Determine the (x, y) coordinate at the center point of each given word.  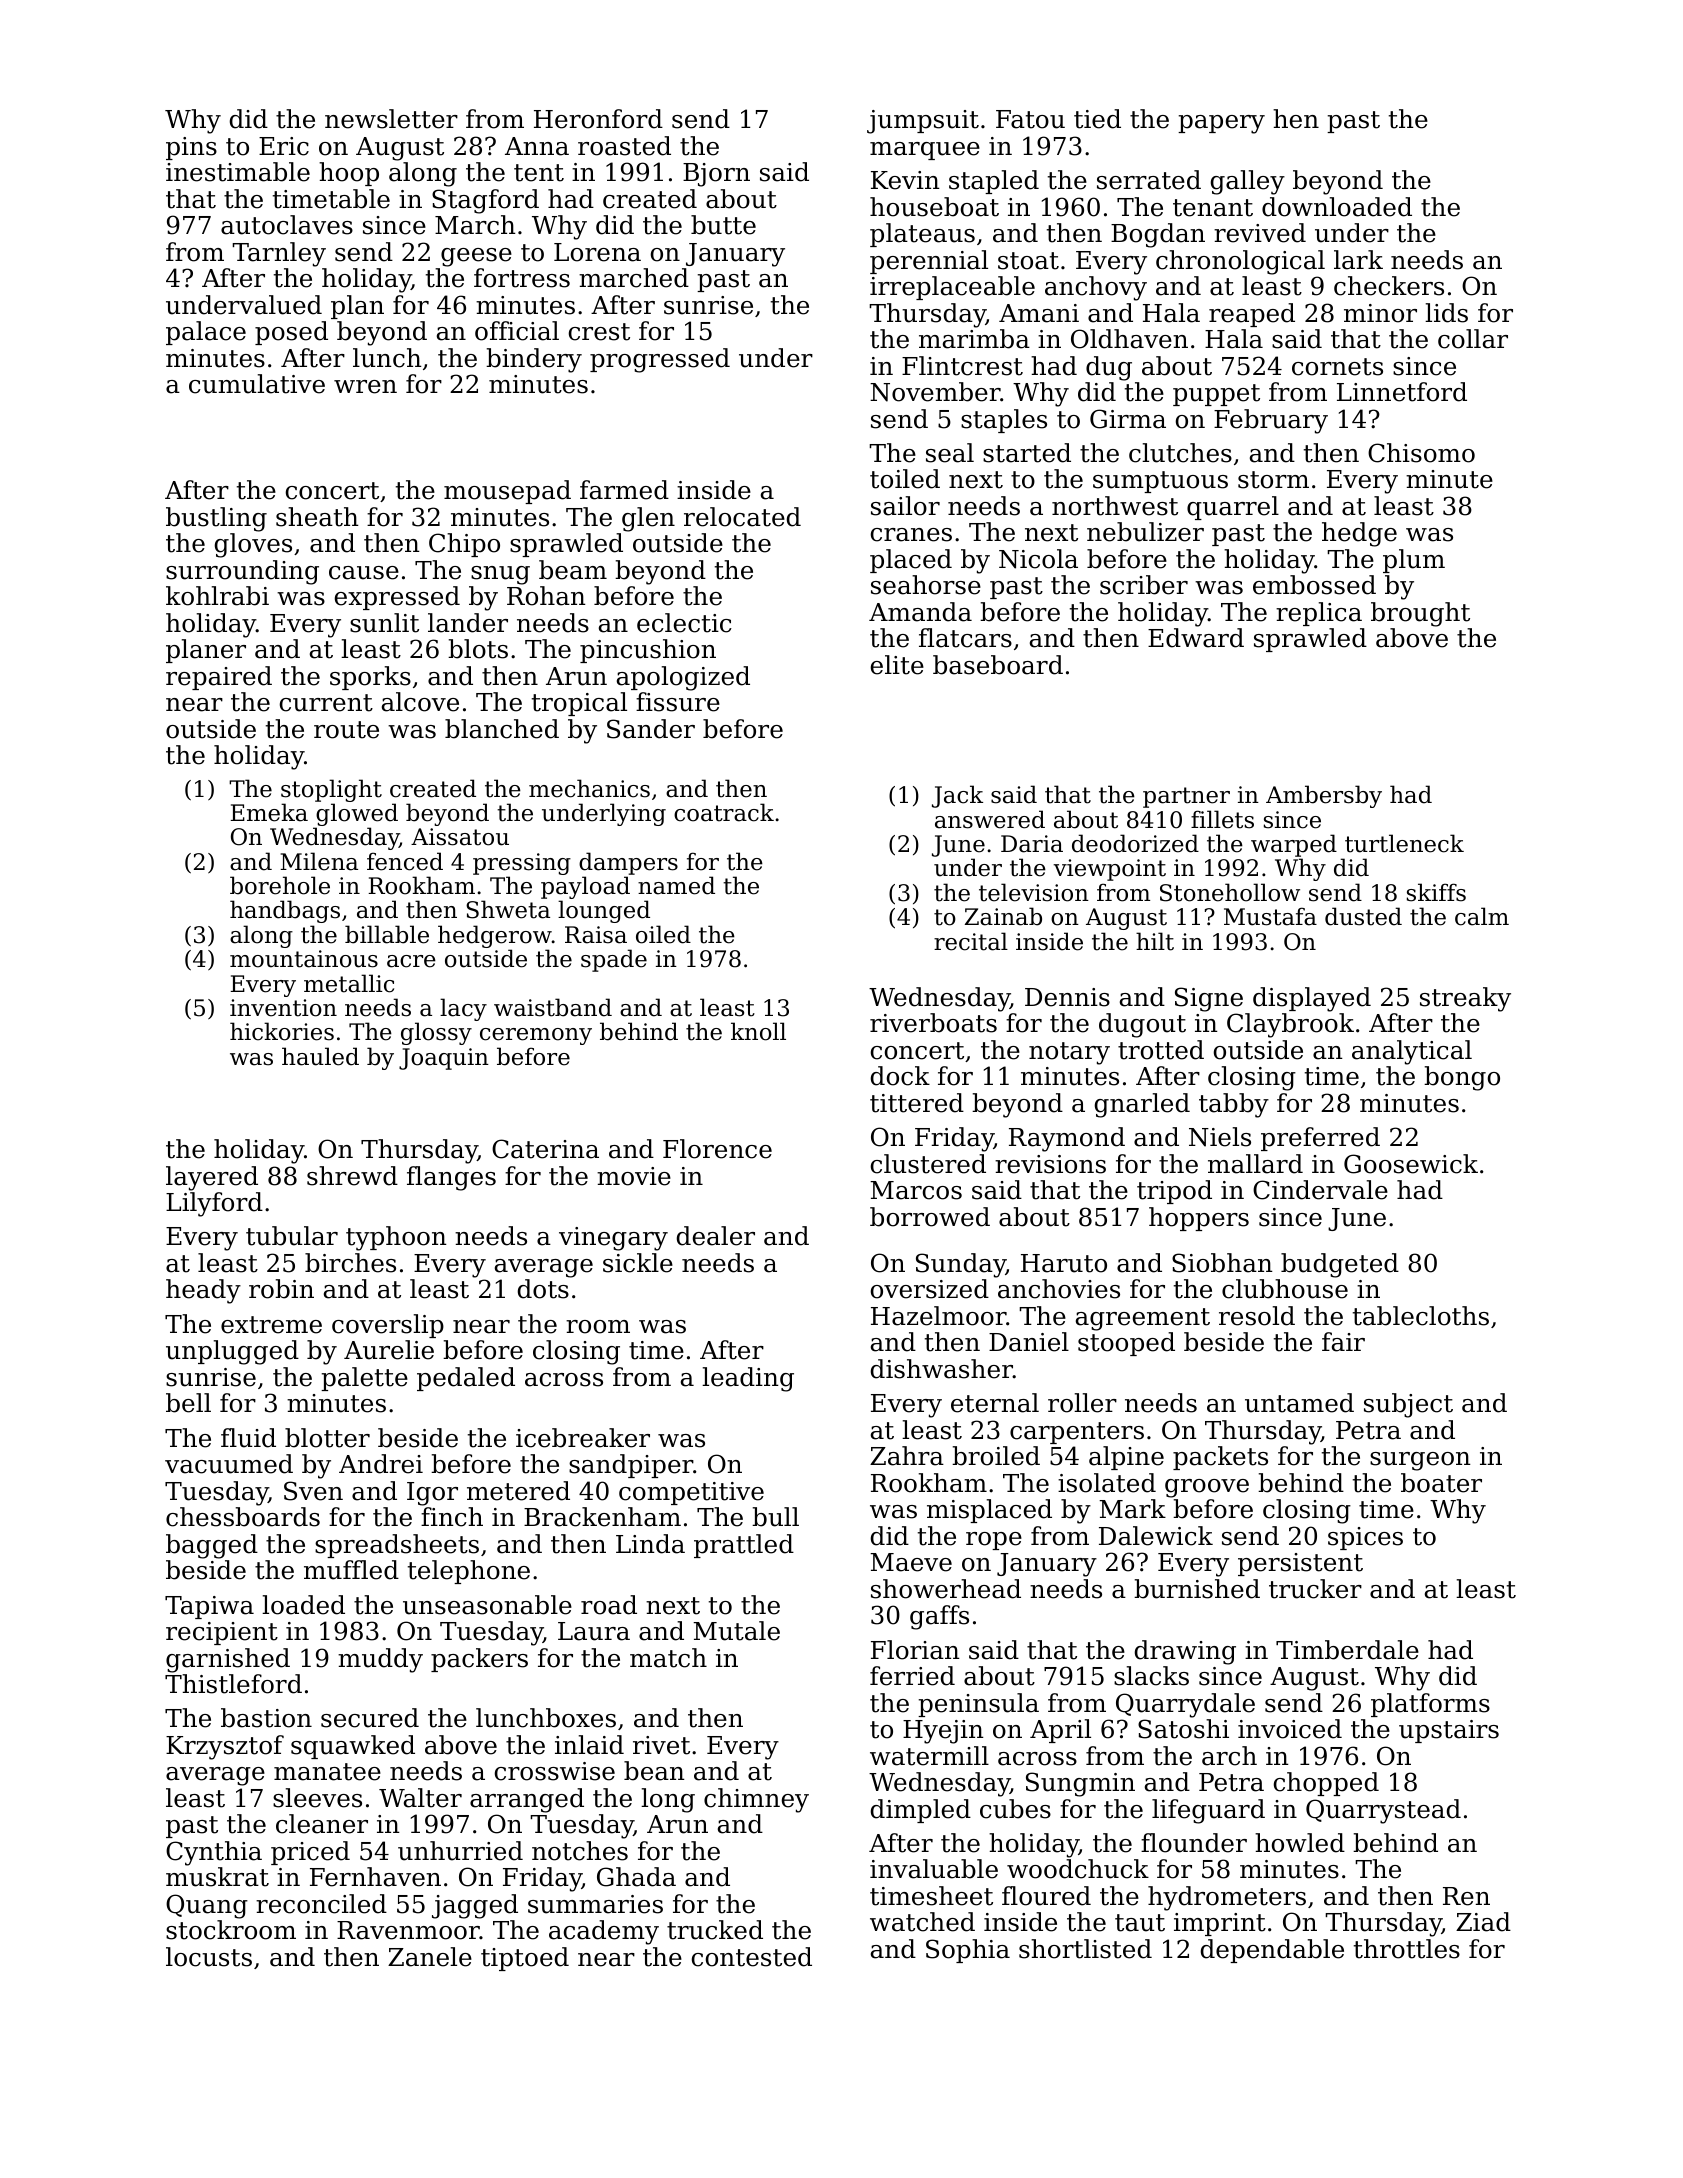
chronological (1240, 262)
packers (479, 1660)
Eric (284, 146)
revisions (1050, 1164)
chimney (756, 1800)
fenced (405, 861)
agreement (1143, 1319)
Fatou (1030, 119)
